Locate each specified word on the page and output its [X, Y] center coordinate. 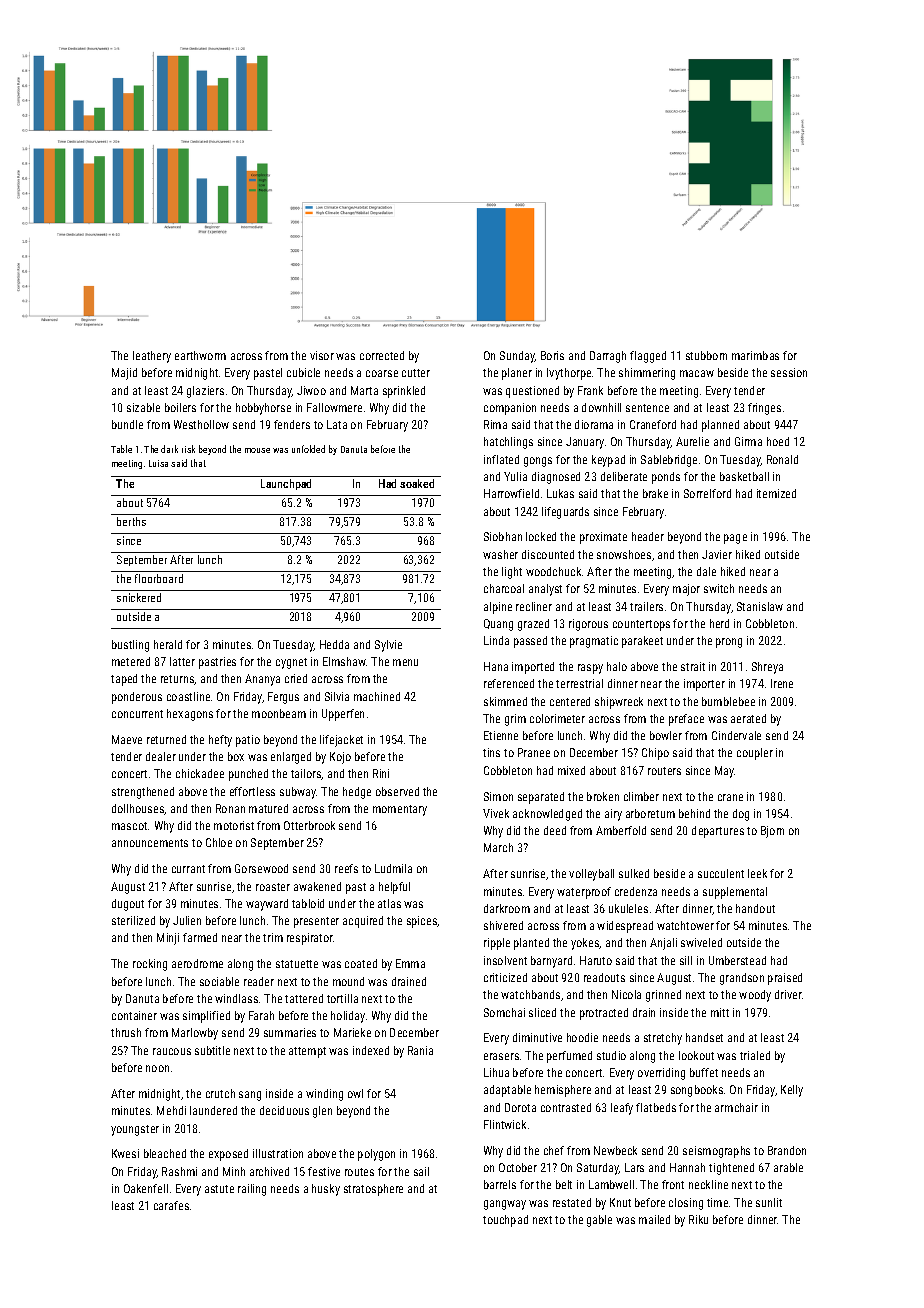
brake [655, 493]
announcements [150, 843]
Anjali [663, 944]
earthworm [200, 355]
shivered [503, 925]
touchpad [505, 1221]
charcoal [504, 588]
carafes [171, 1205]
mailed [654, 1219]
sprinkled [404, 392]
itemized [776, 493]
